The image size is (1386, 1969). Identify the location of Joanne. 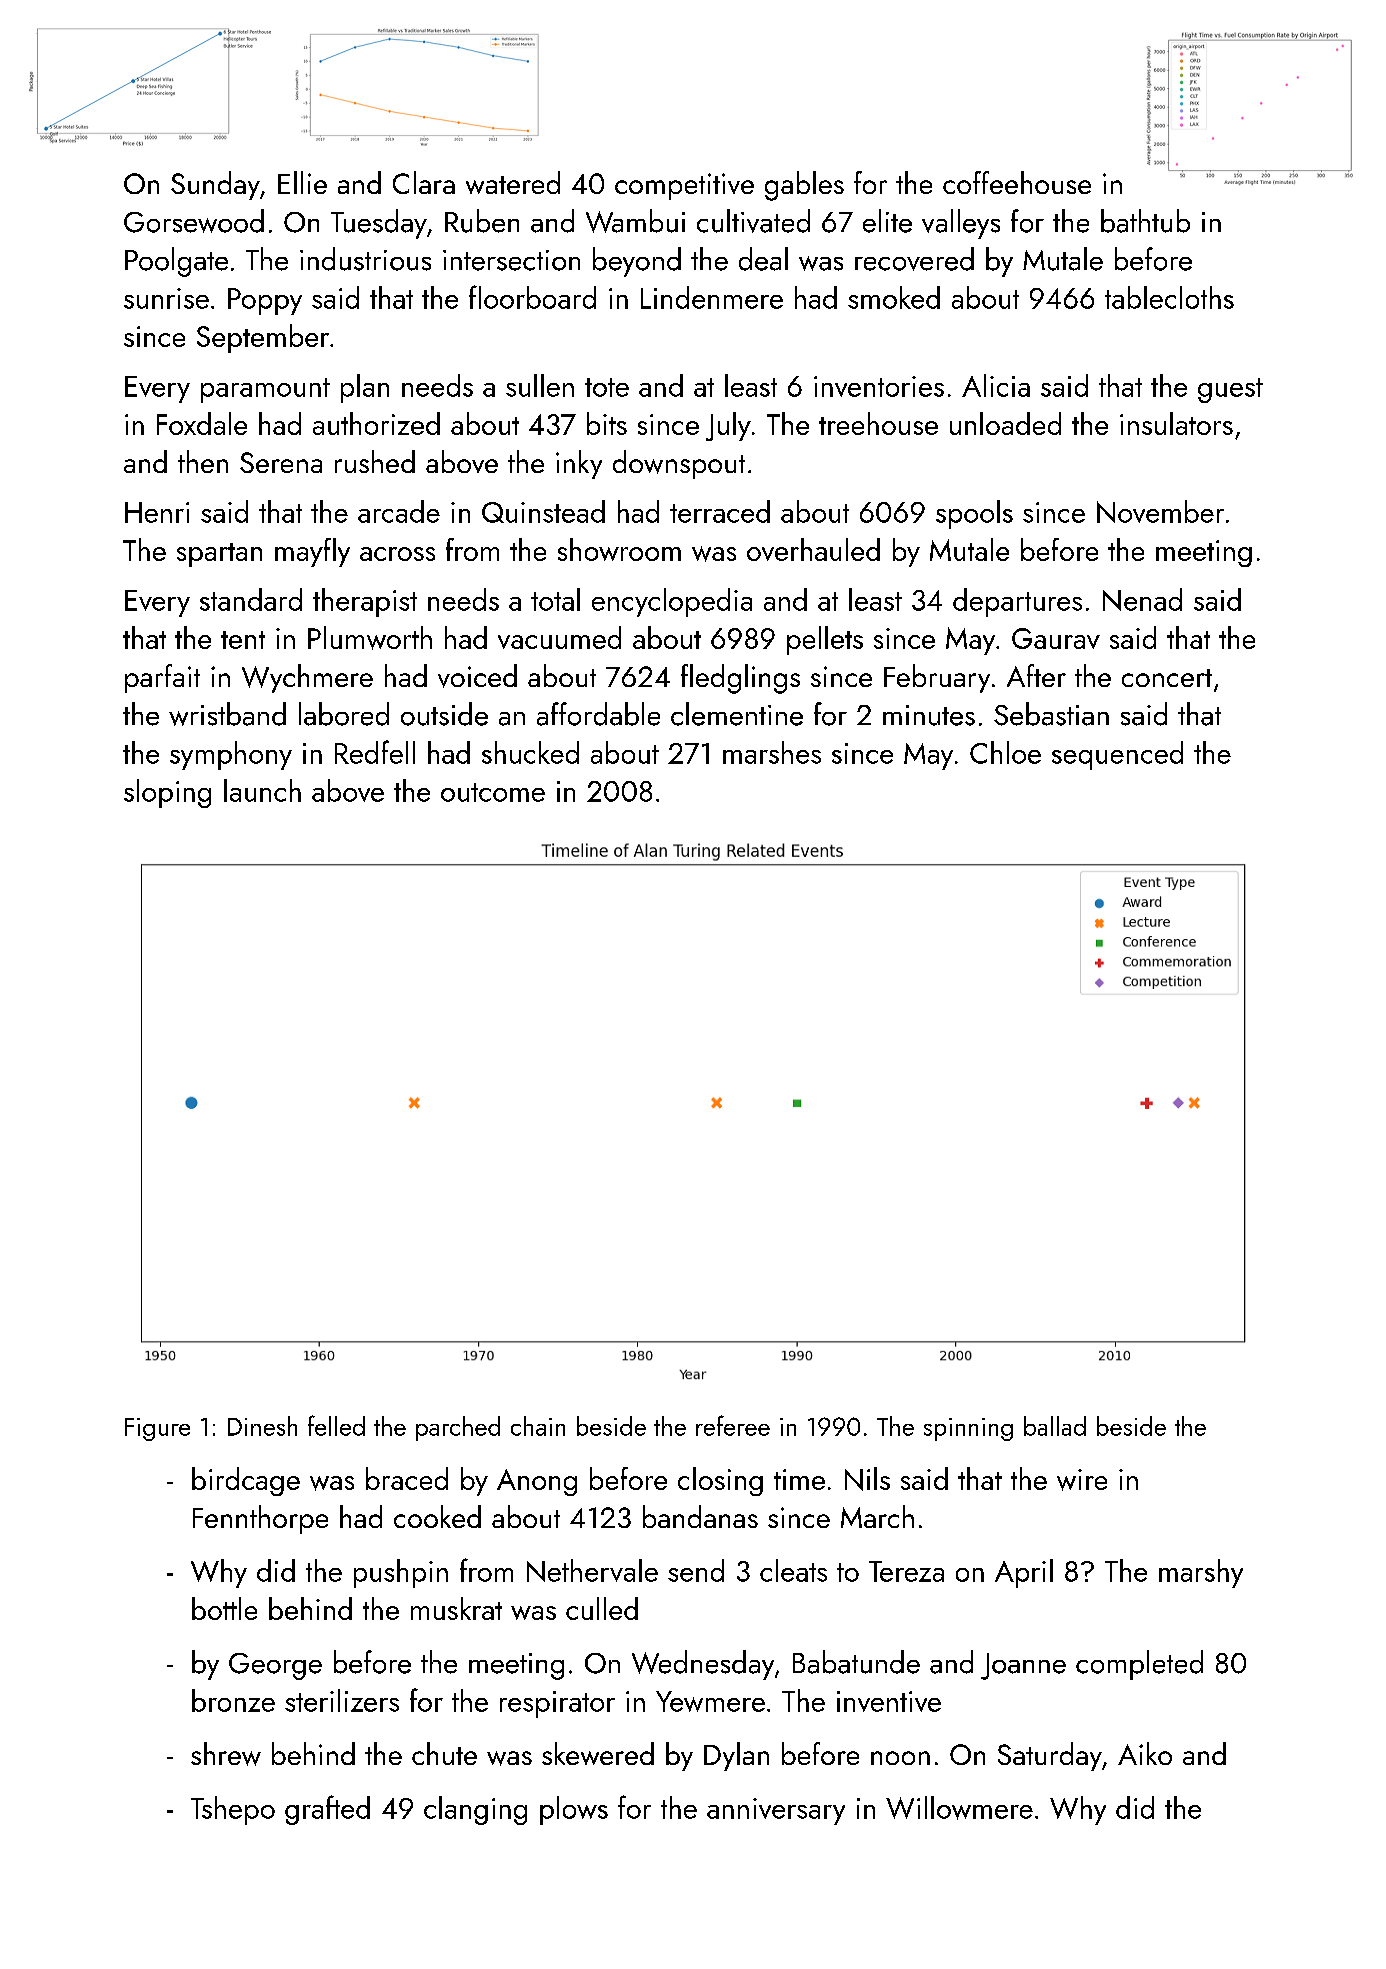
(1023, 1666).
